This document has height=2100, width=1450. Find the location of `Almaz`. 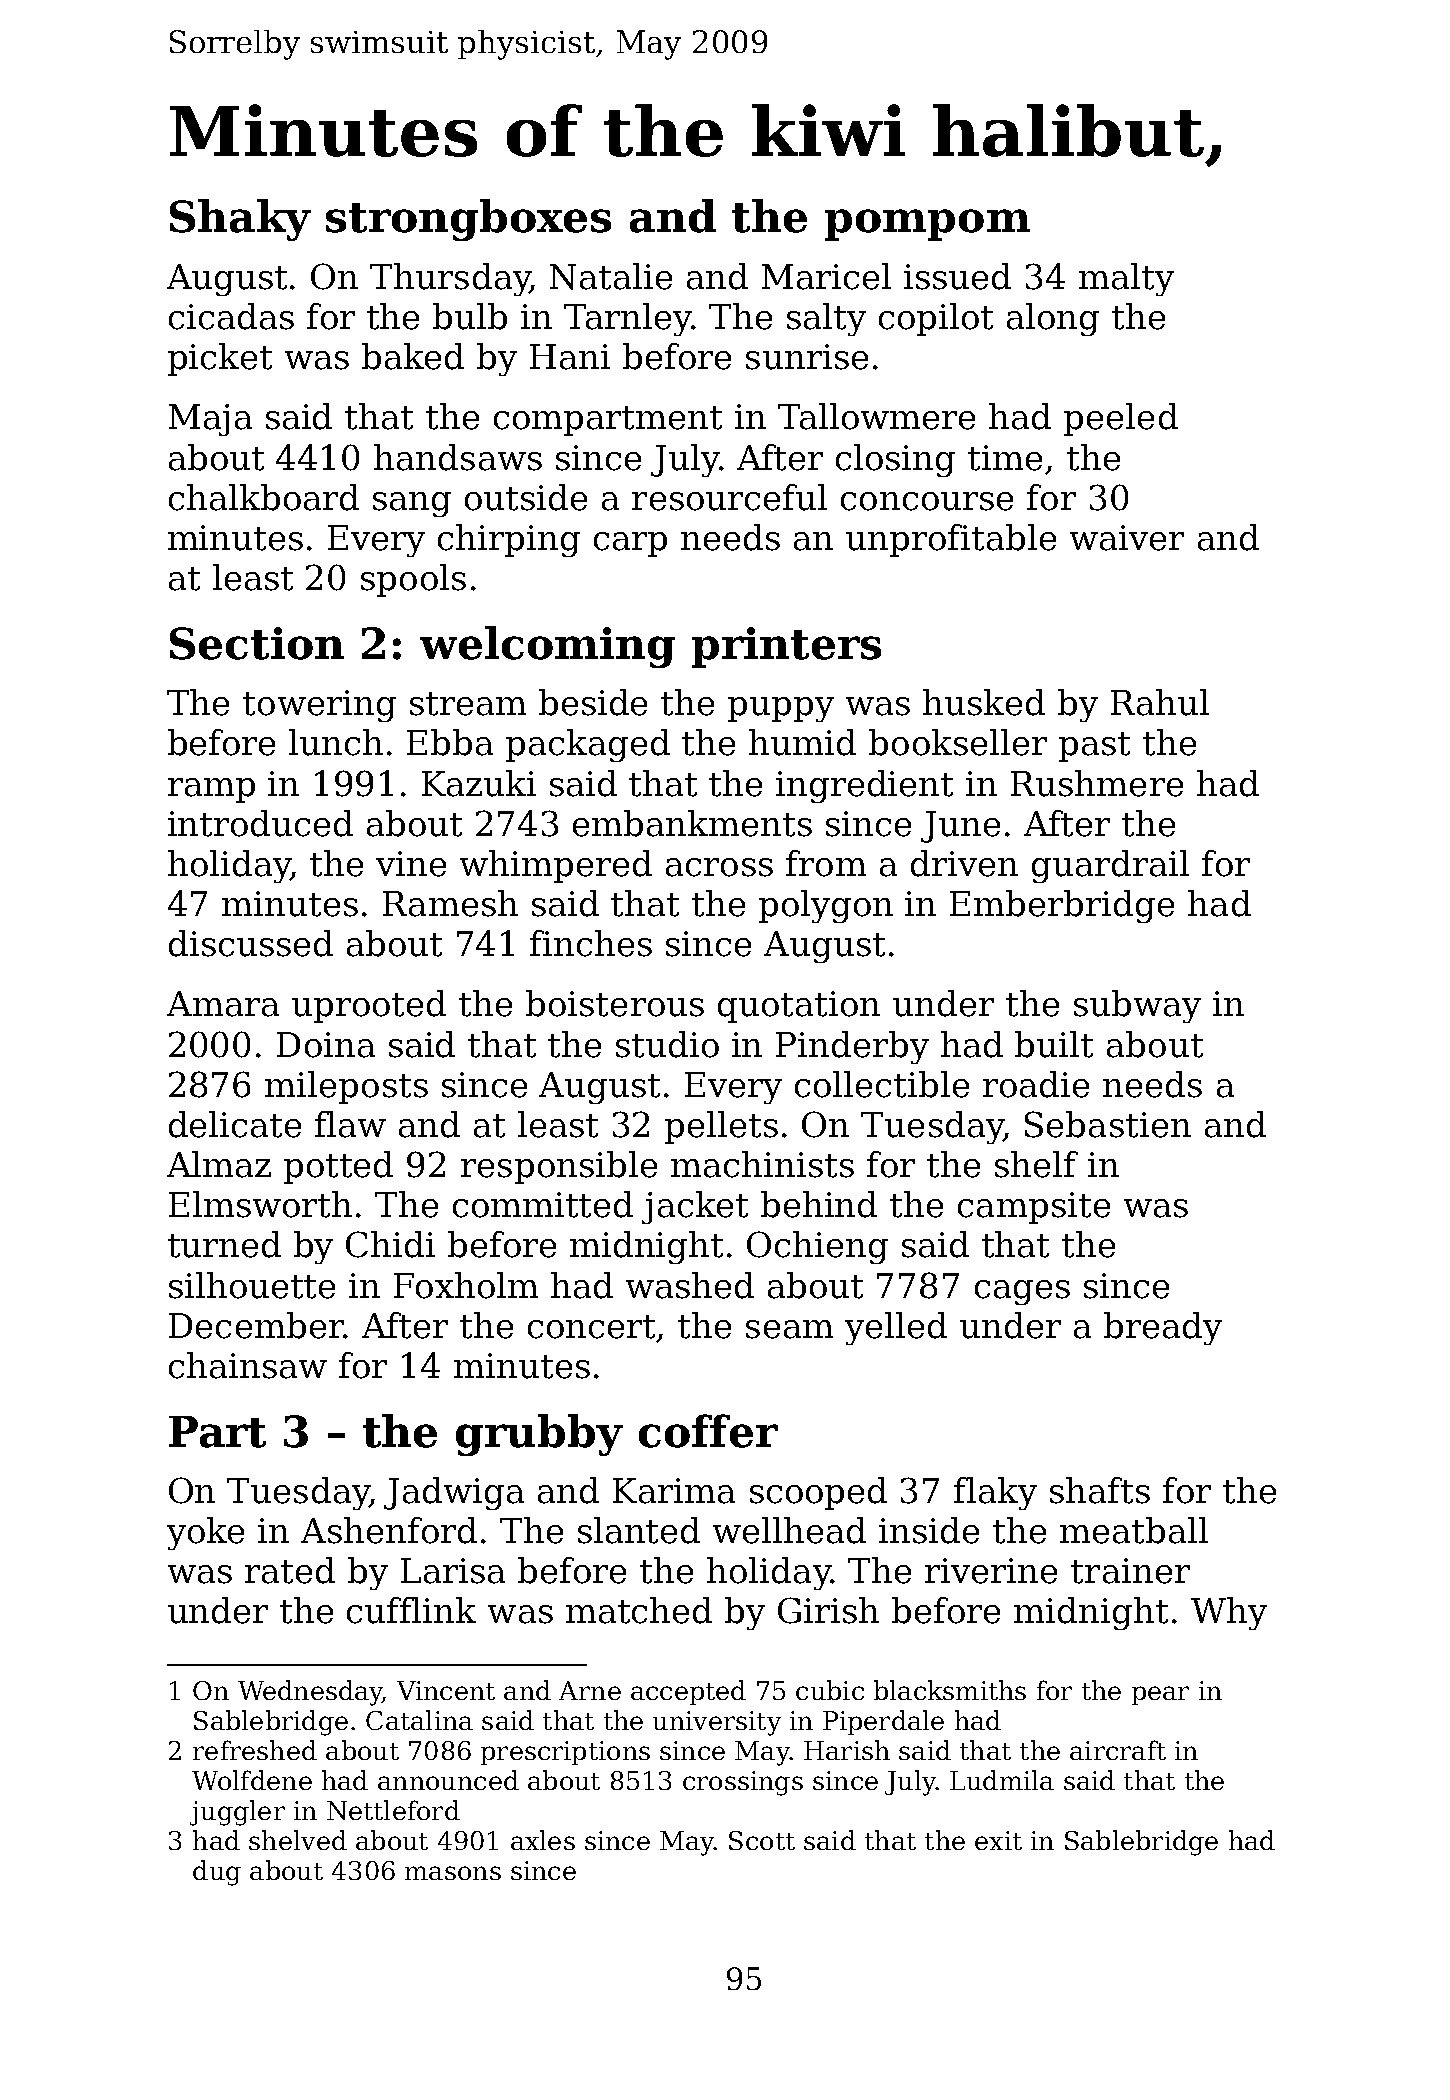

Almaz is located at coordinates (219, 1164).
